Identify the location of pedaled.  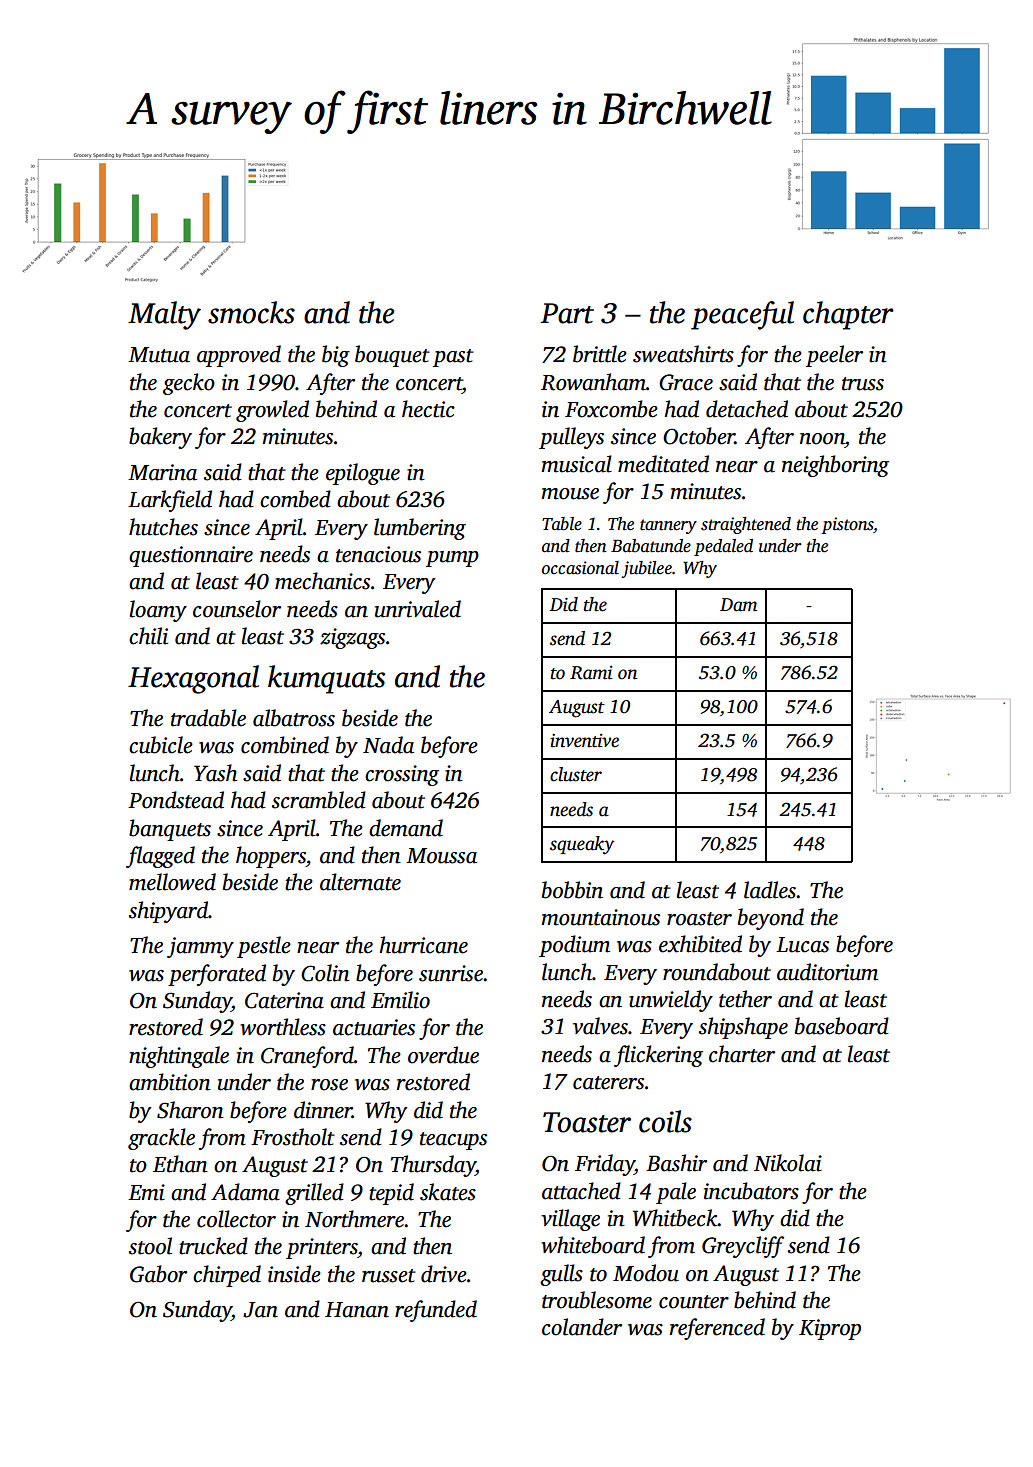
(723, 547).
